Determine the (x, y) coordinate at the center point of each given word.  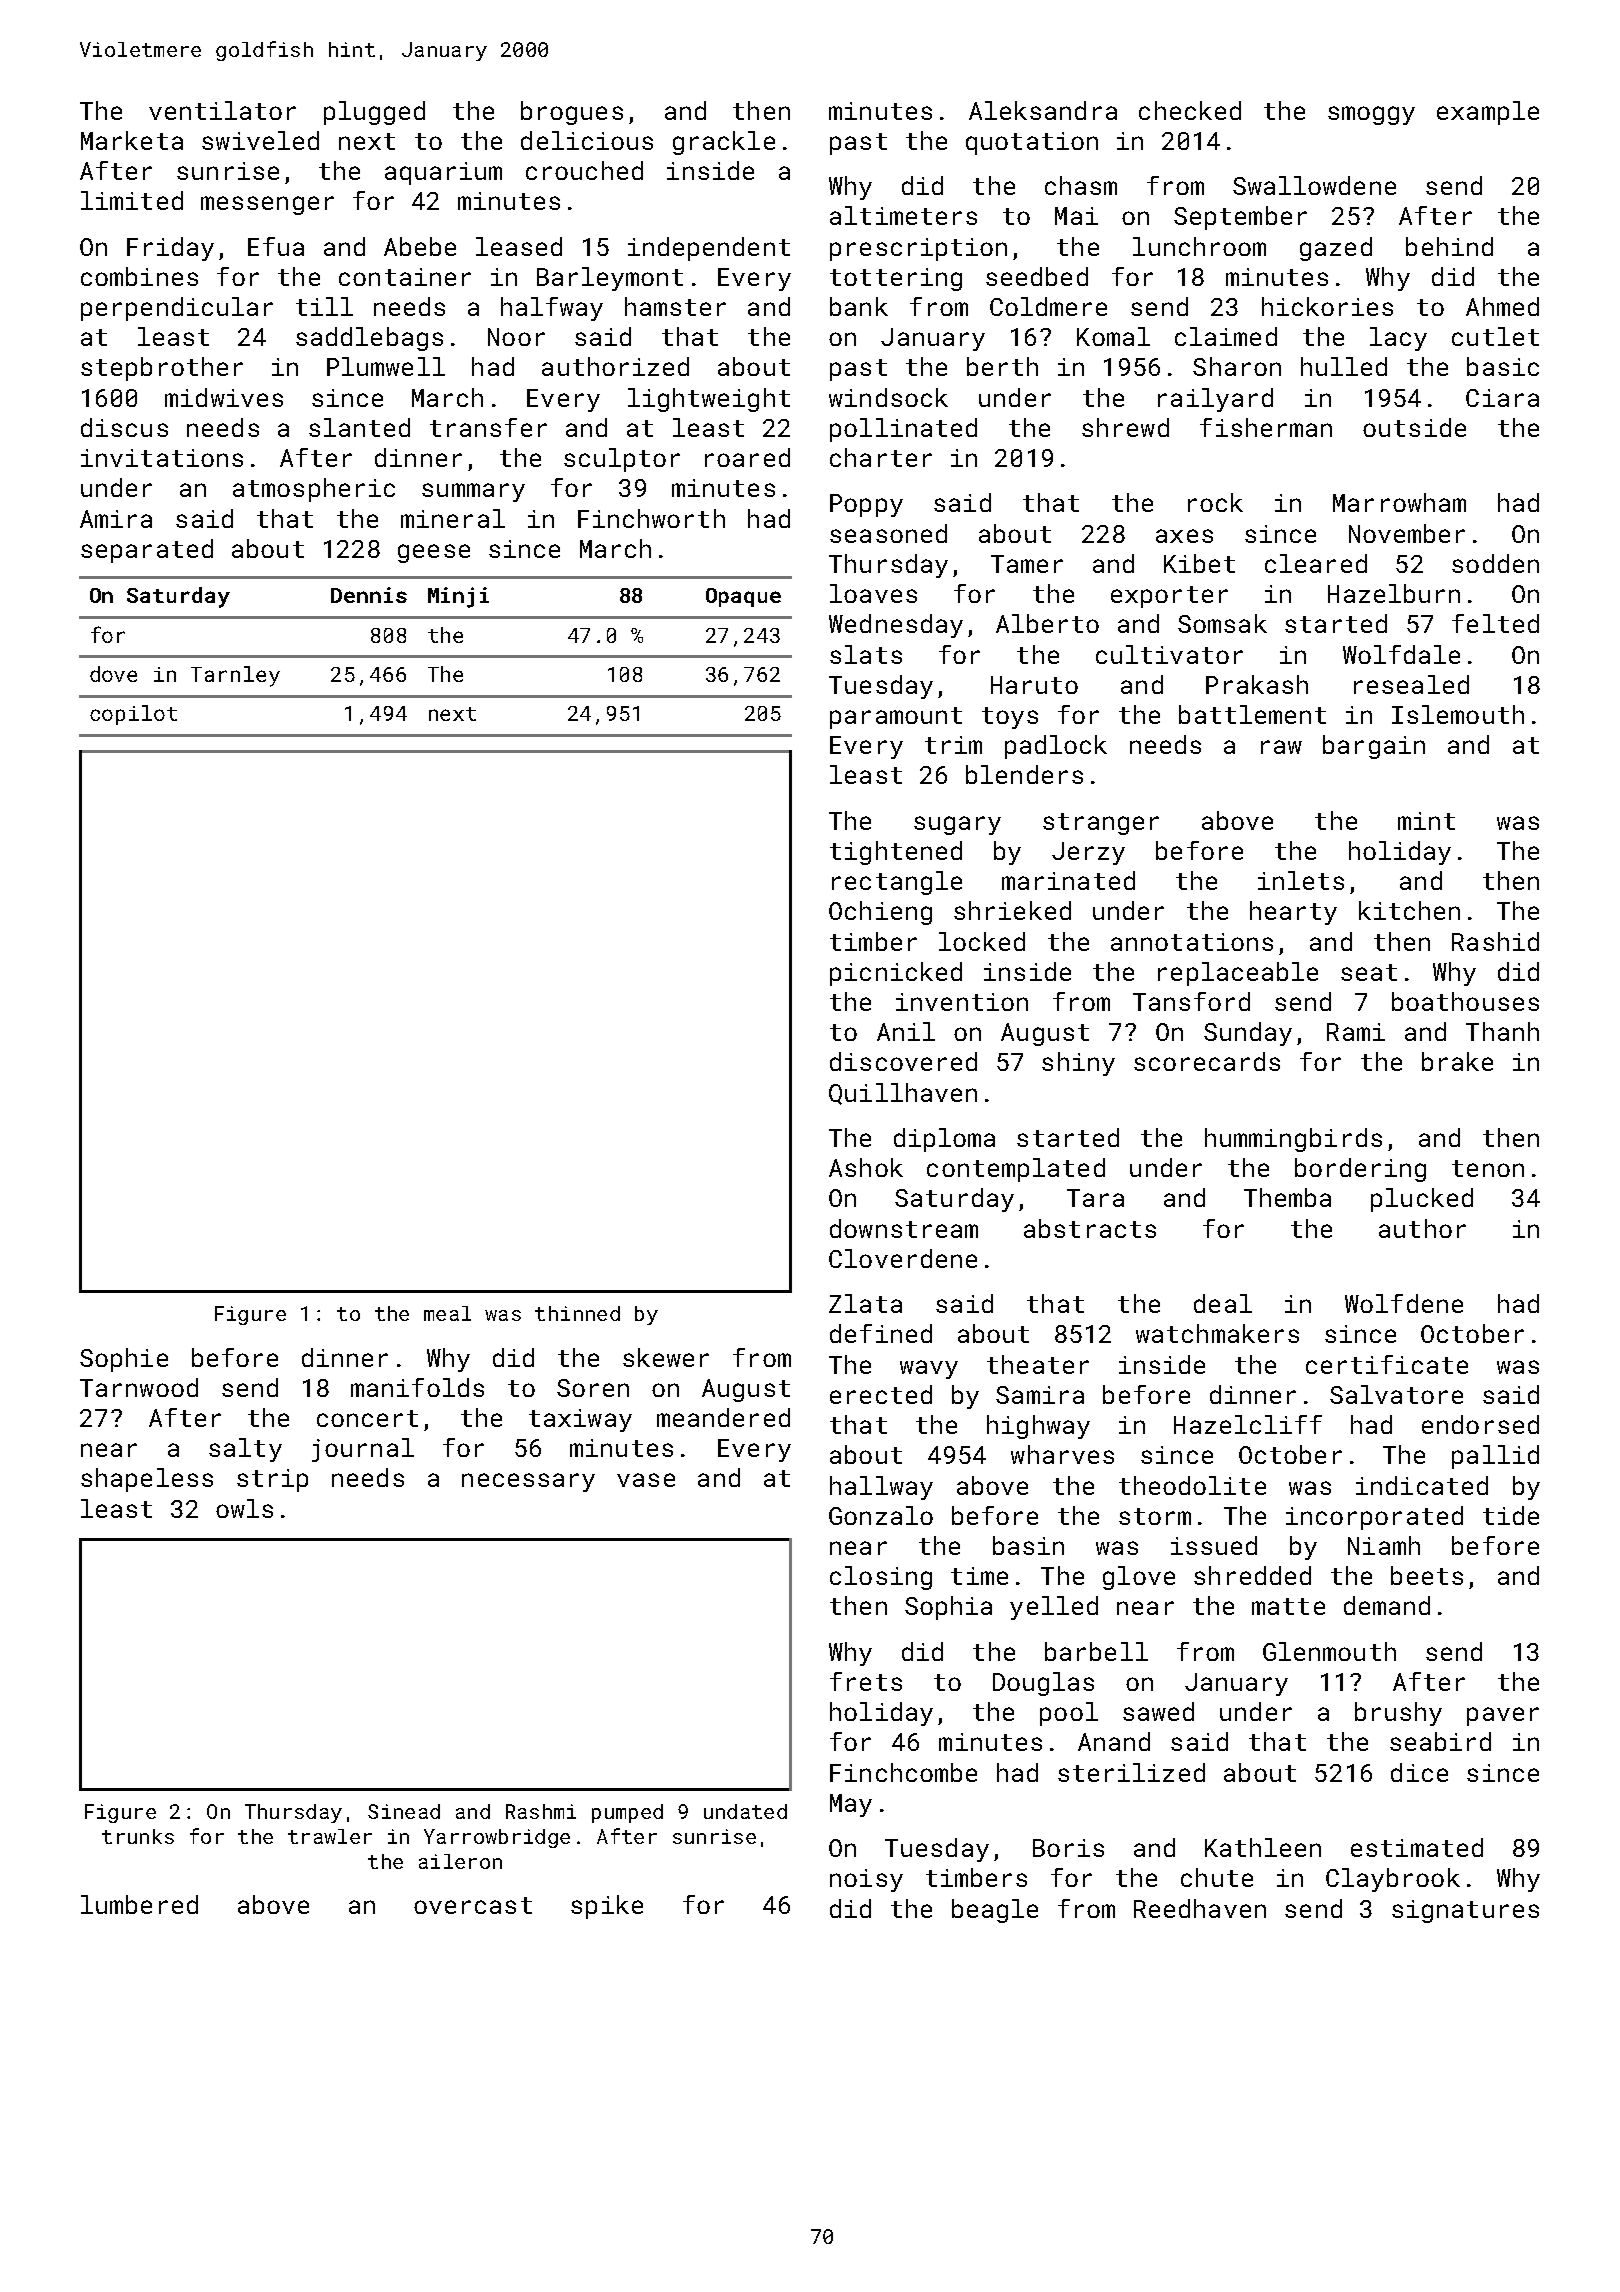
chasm (1081, 185)
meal (447, 1313)
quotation (1032, 143)
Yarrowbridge (497, 1838)
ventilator (222, 110)
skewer (666, 1357)
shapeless (147, 1480)
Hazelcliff (1248, 1424)
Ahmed (1502, 306)
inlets (1301, 880)
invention (962, 1002)
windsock (888, 397)
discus (124, 427)
